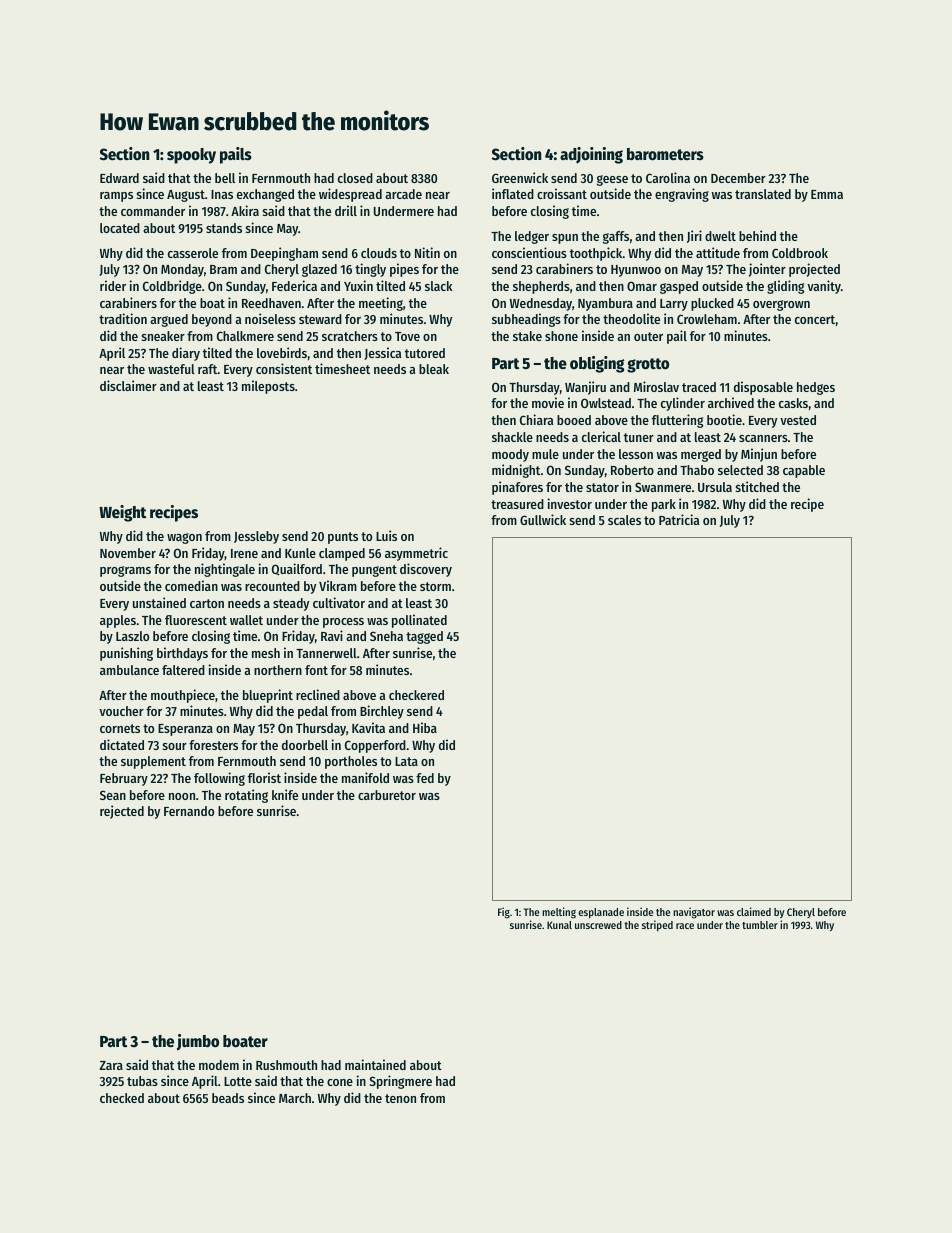 Image resolution: width=952 pixels, height=1233 pixels. I want to click on florist, so click(264, 777).
